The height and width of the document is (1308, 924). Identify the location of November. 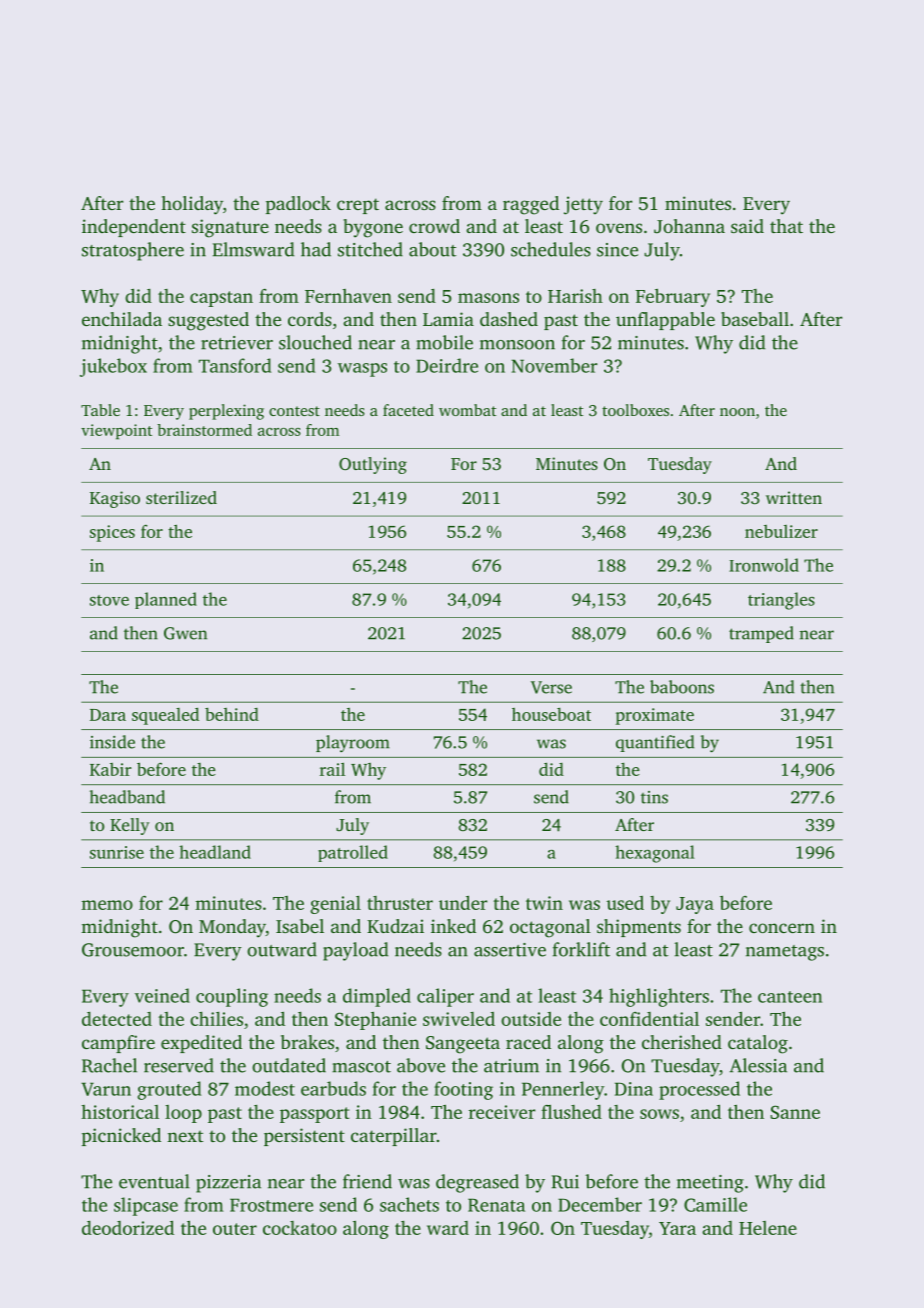
(554, 365).
